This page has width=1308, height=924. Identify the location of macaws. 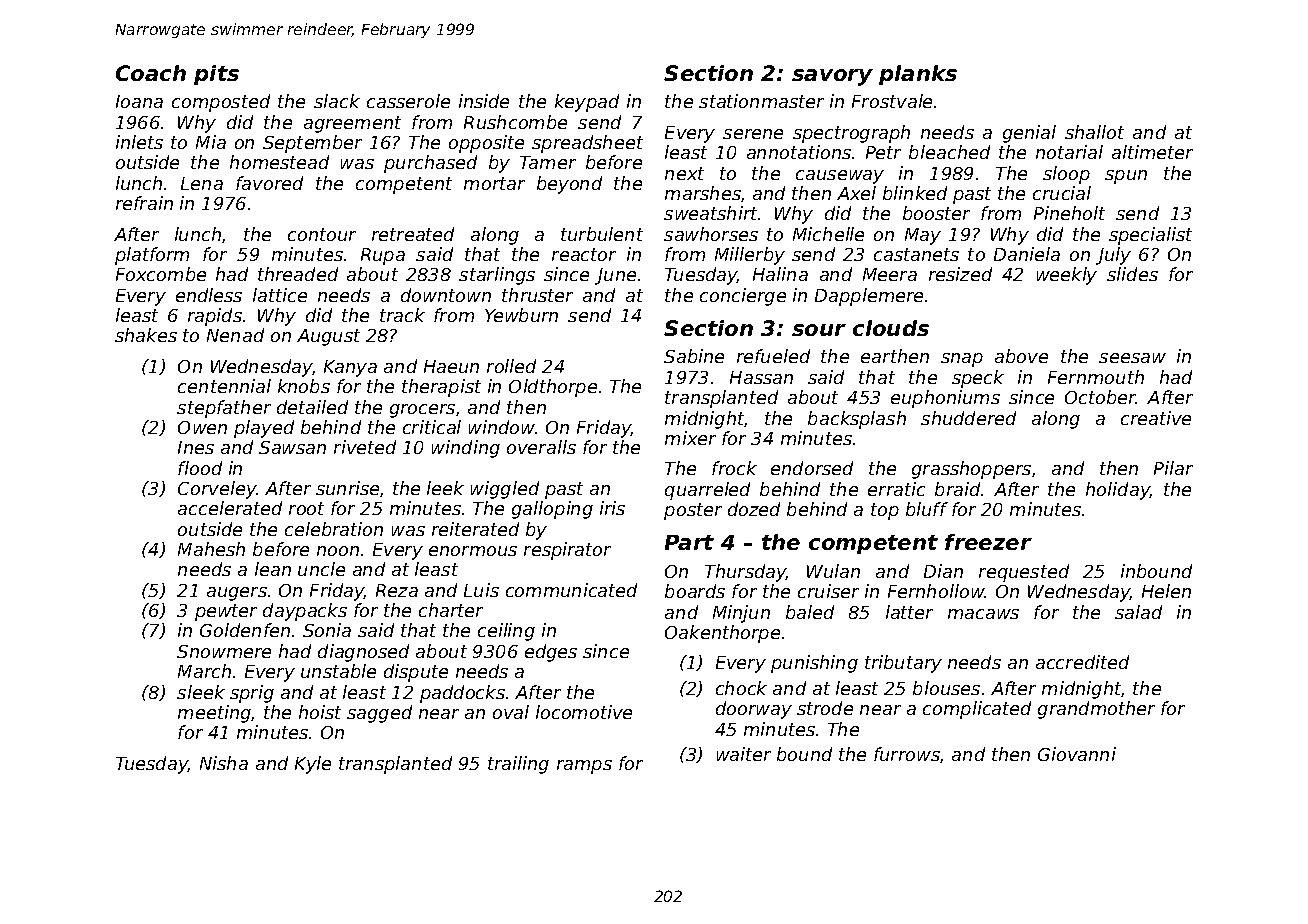
(983, 614).
